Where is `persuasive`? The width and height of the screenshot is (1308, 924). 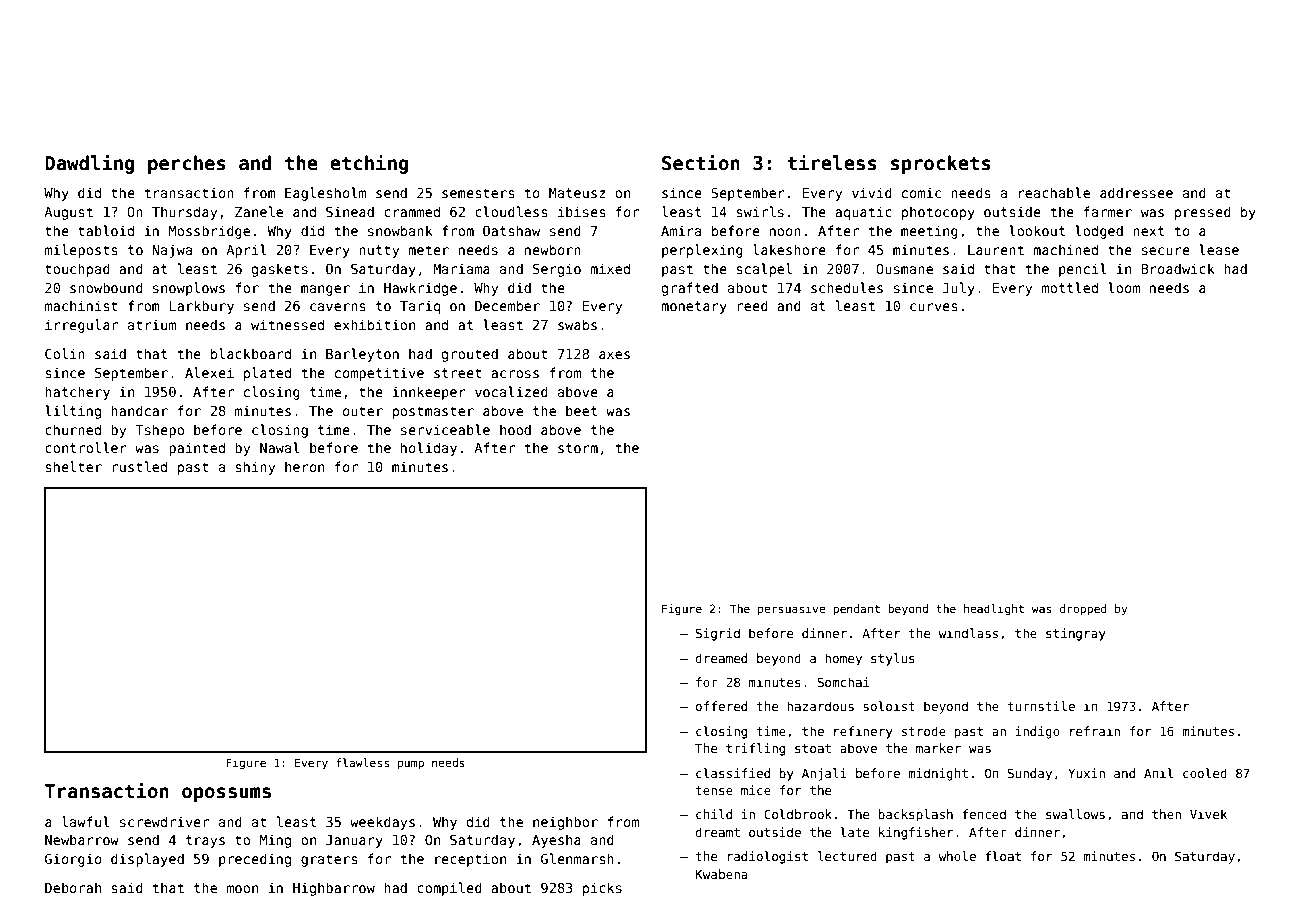 persuasive is located at coordinates (792, 610).
